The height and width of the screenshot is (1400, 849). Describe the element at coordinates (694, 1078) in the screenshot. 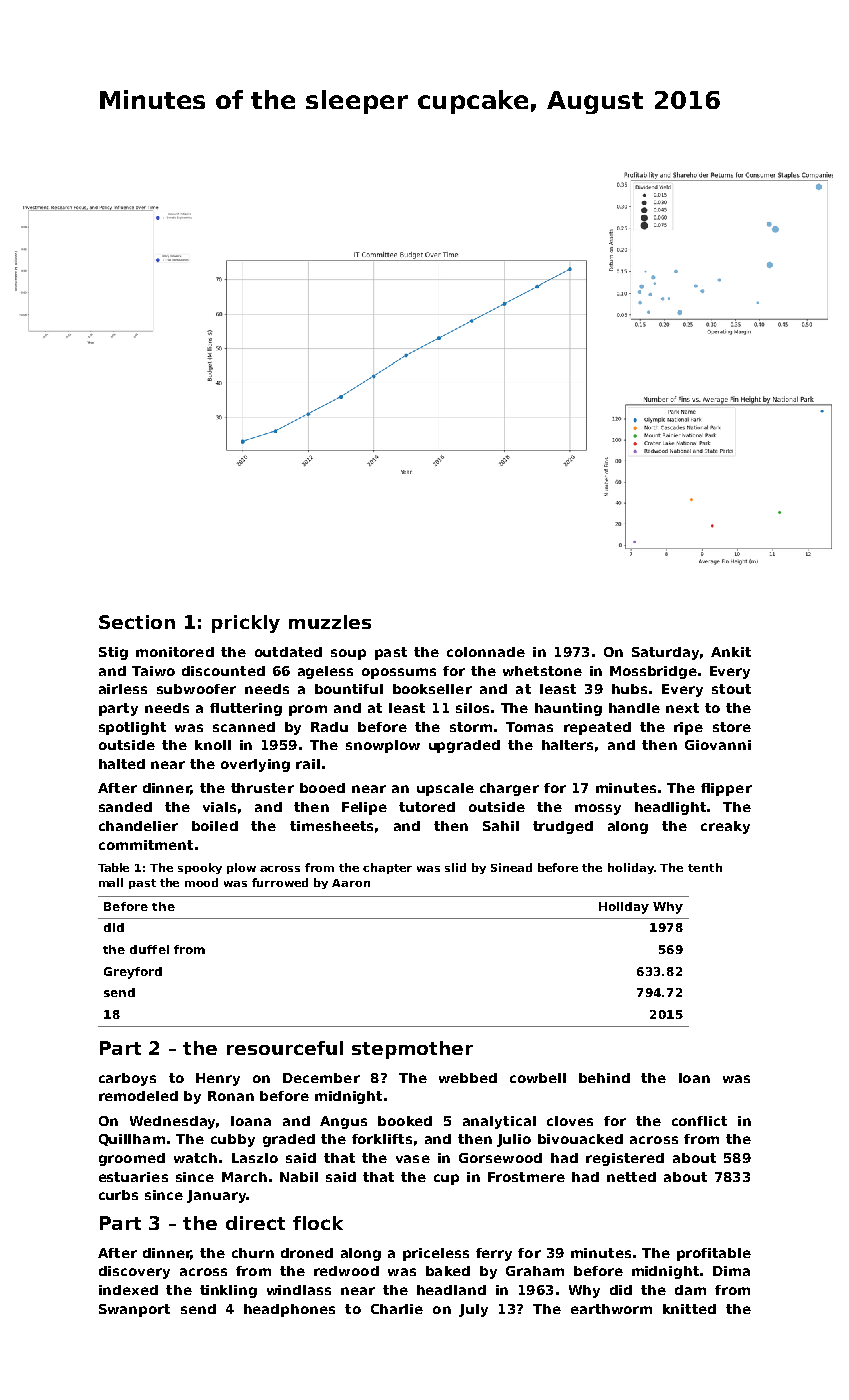

I see `loan` at that location.
